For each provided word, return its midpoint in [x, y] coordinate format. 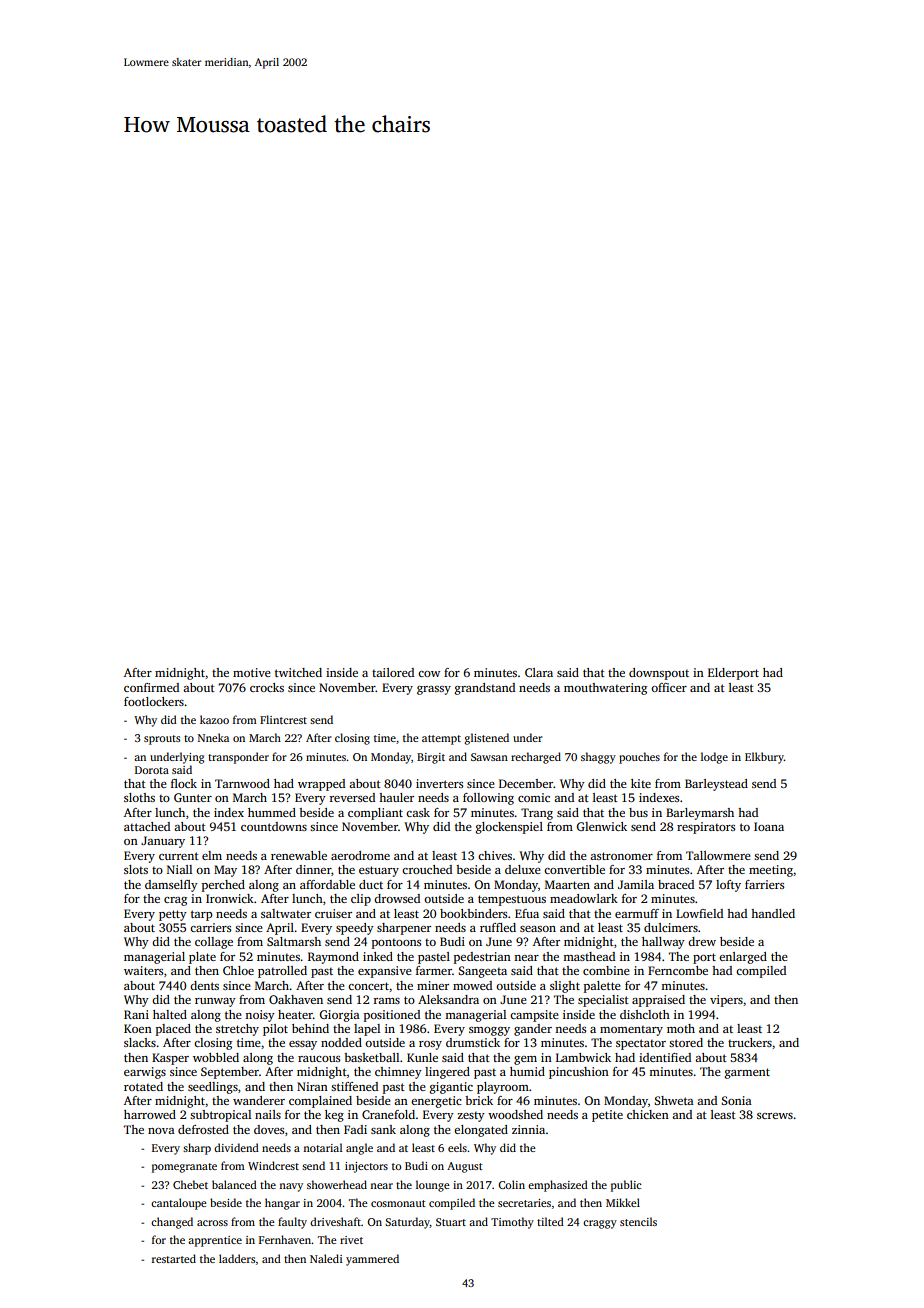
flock [184, 783]
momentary [631, 1031]
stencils [638, 1221]
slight [565, 987]
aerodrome [360, 855]
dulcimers [671, 927]
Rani [136, 1014]
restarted [174, 1258]
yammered [372, 1260]
